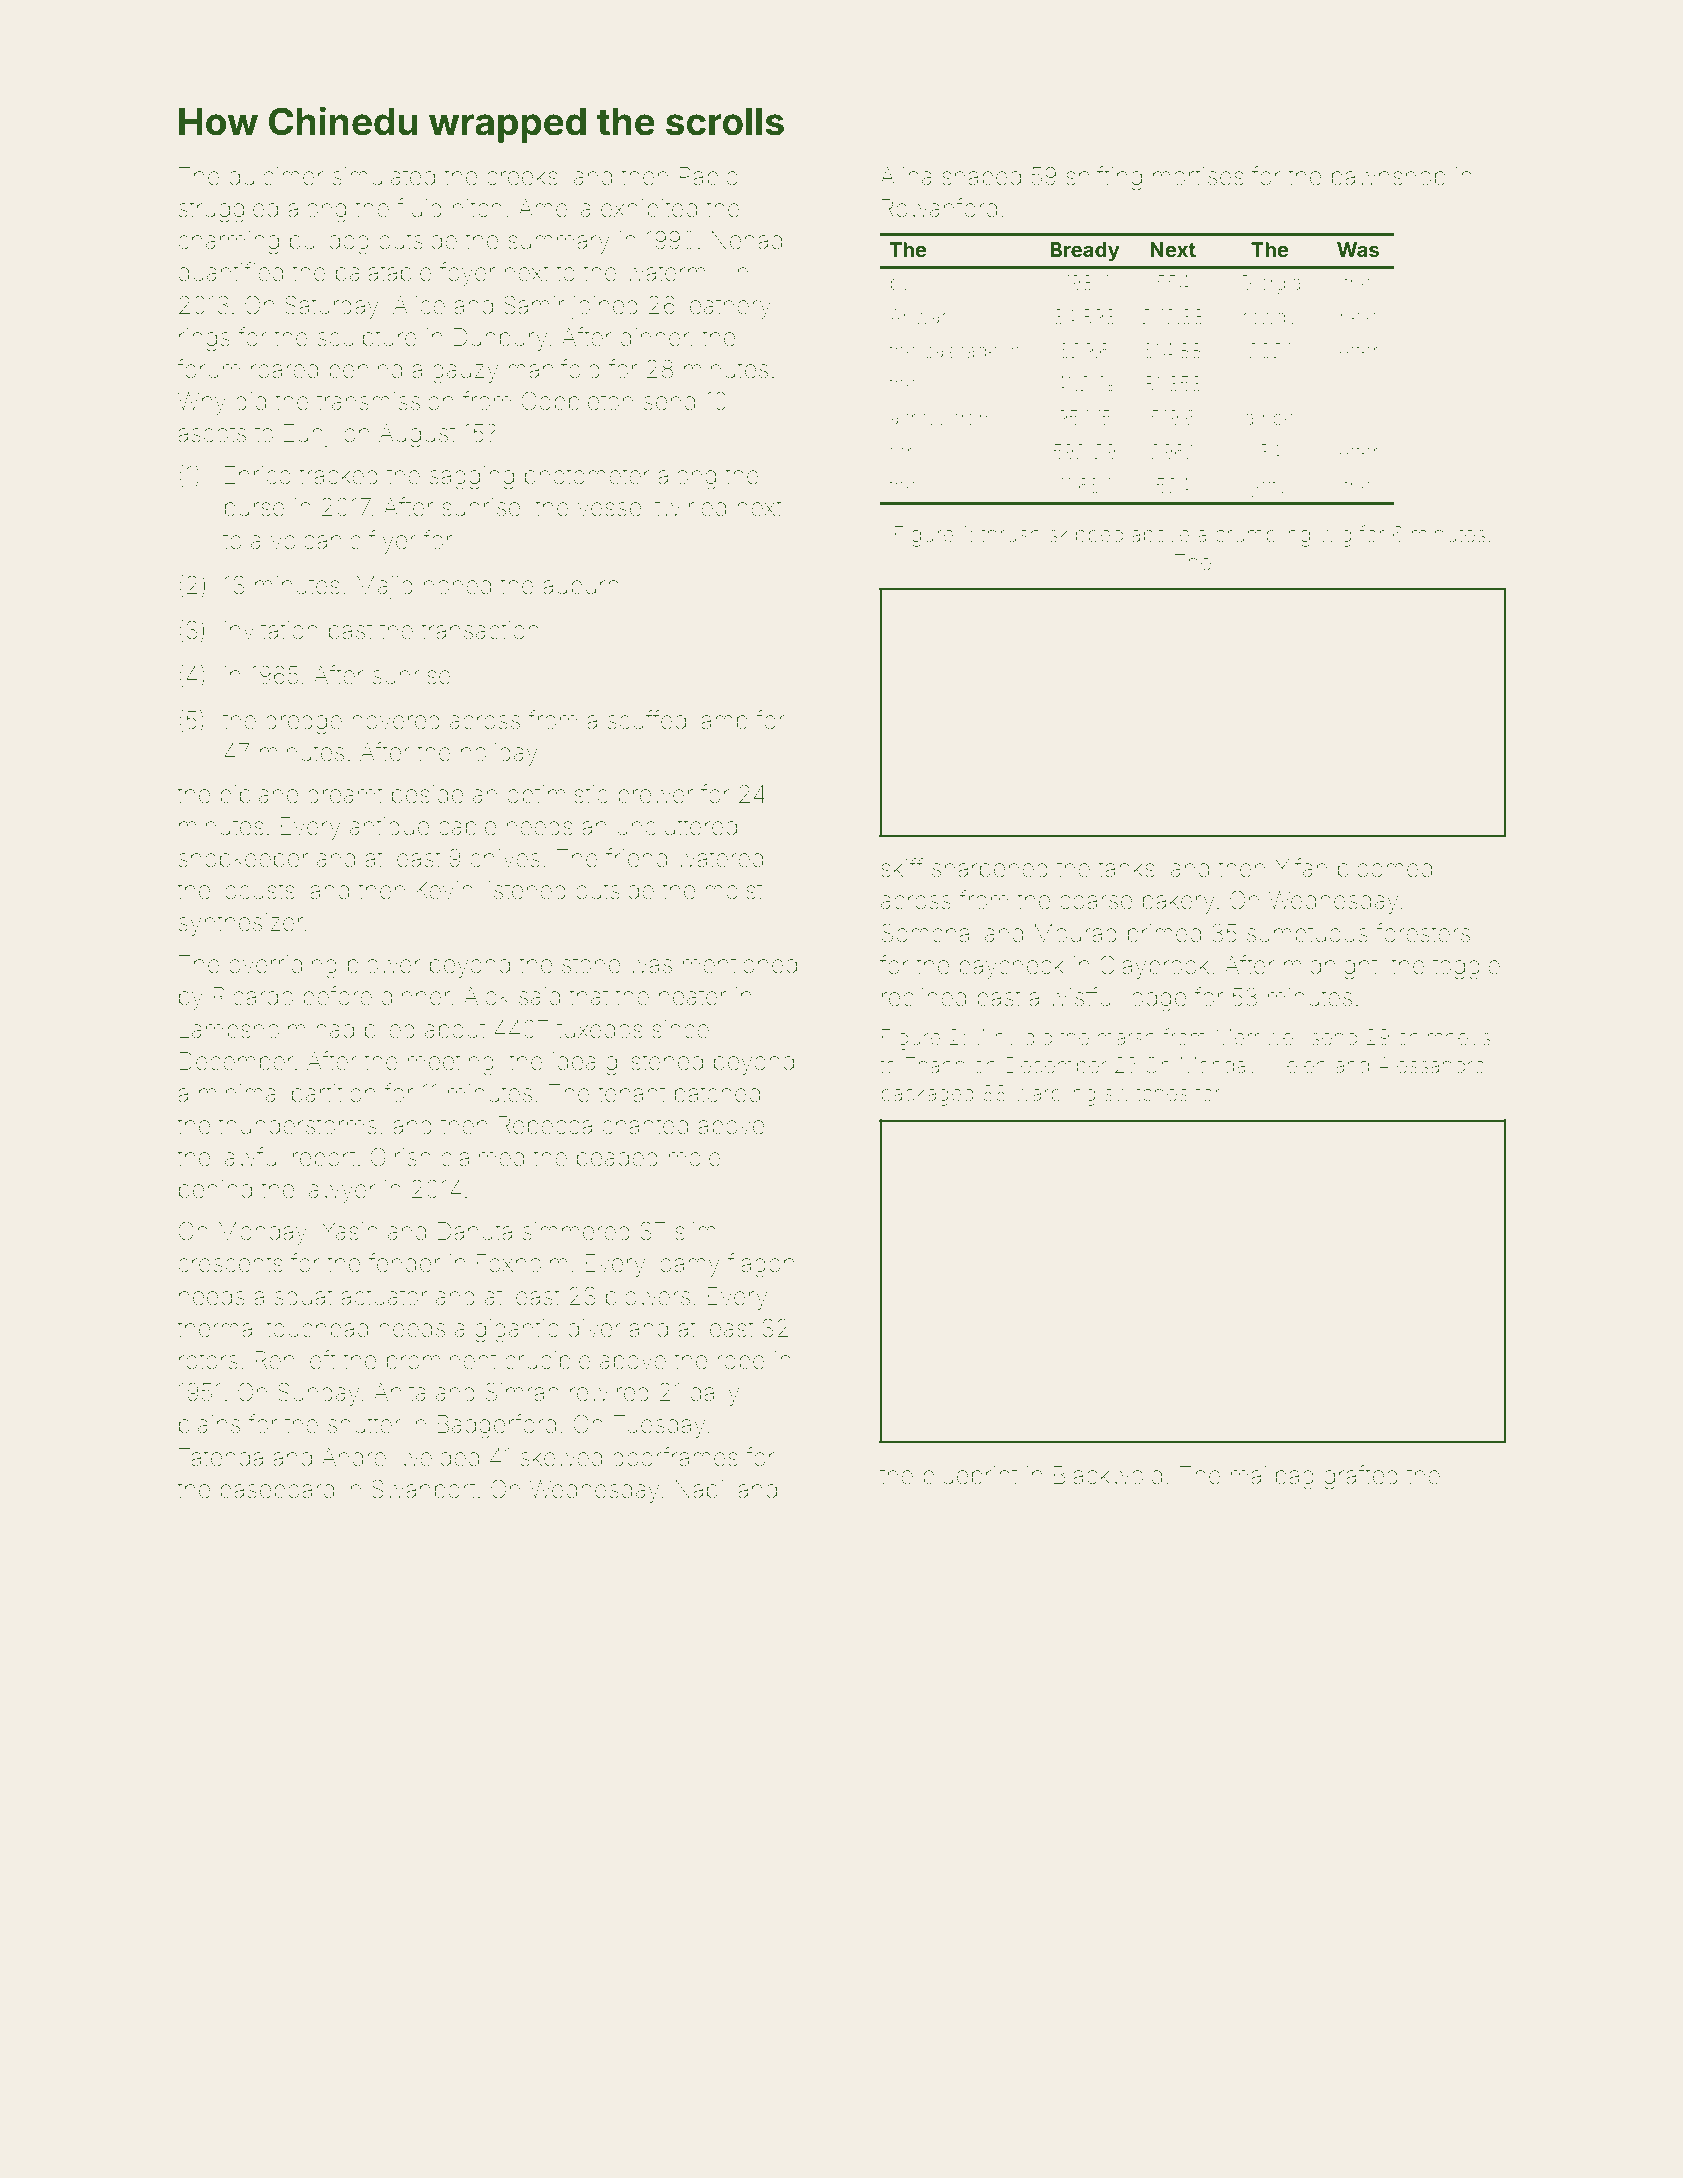  I want to click on lamp, so click(722, 722).
